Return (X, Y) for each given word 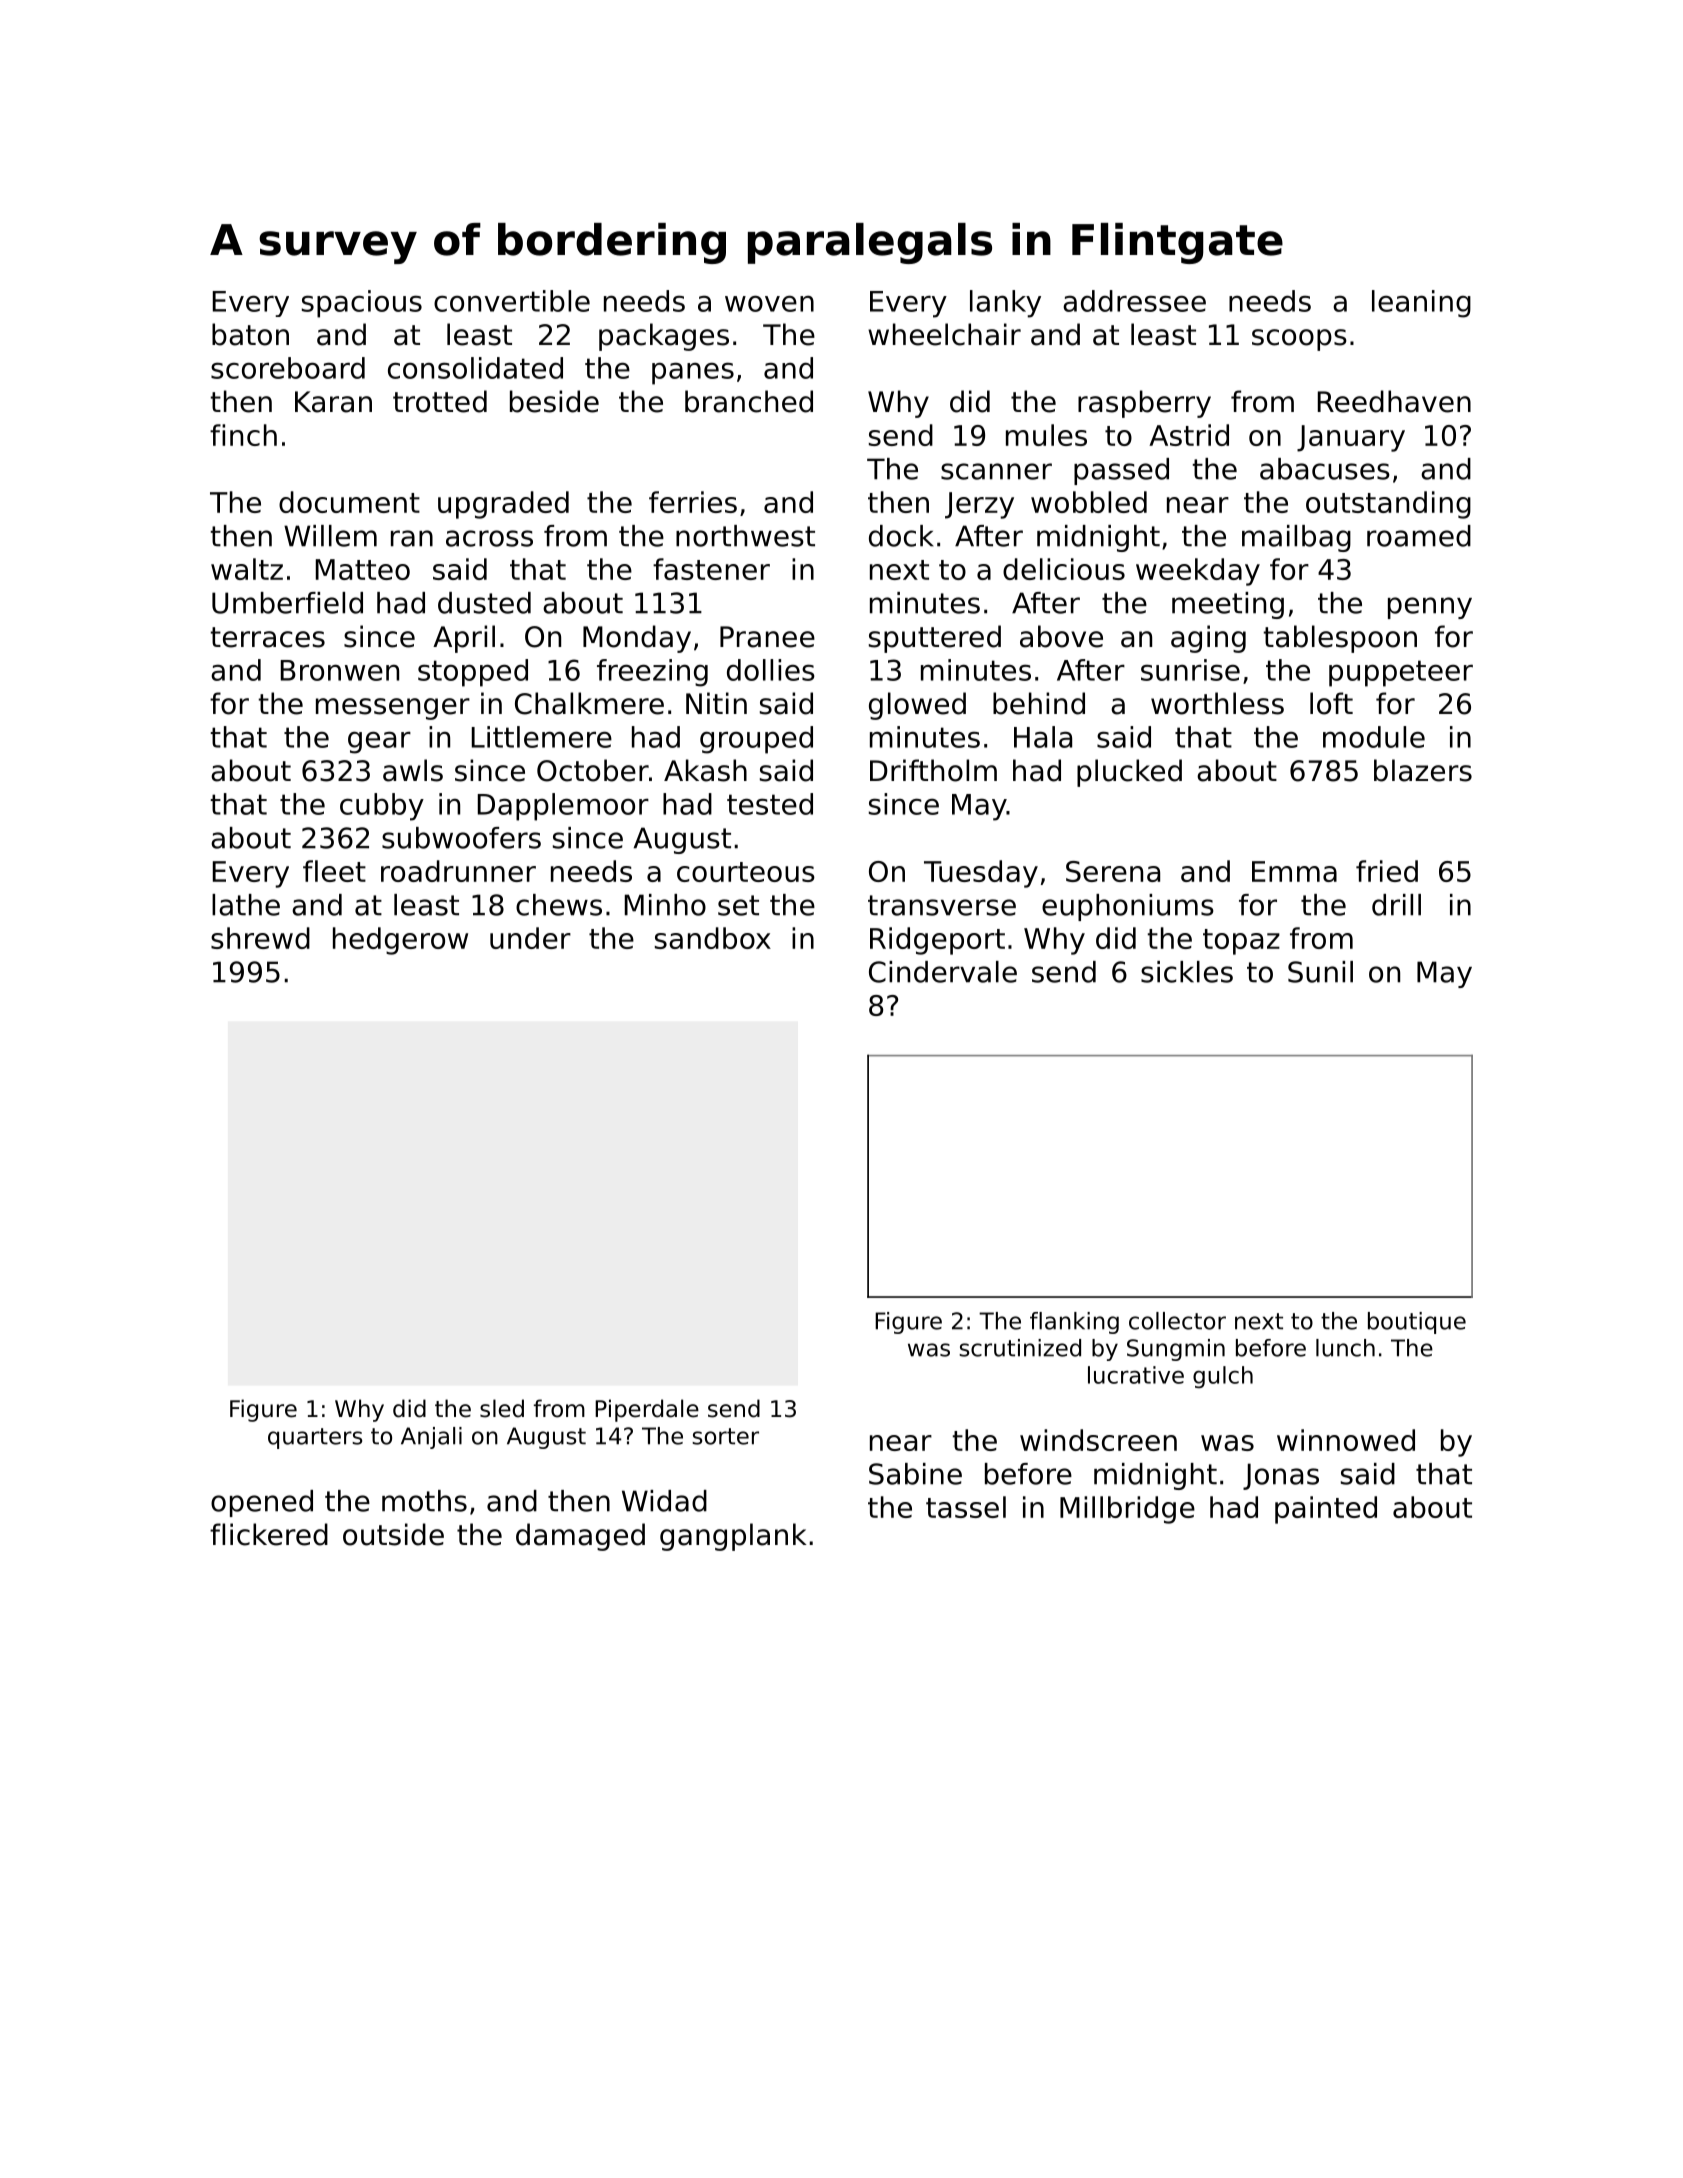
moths (424, 1501)
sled (502, 1408)
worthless (1217, 703)
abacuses (1325, 469)
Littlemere (542, 737)
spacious (362, 304)
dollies (771, 670)
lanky (1005, 304)
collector (1177, 1321)
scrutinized (1020, 1348)
